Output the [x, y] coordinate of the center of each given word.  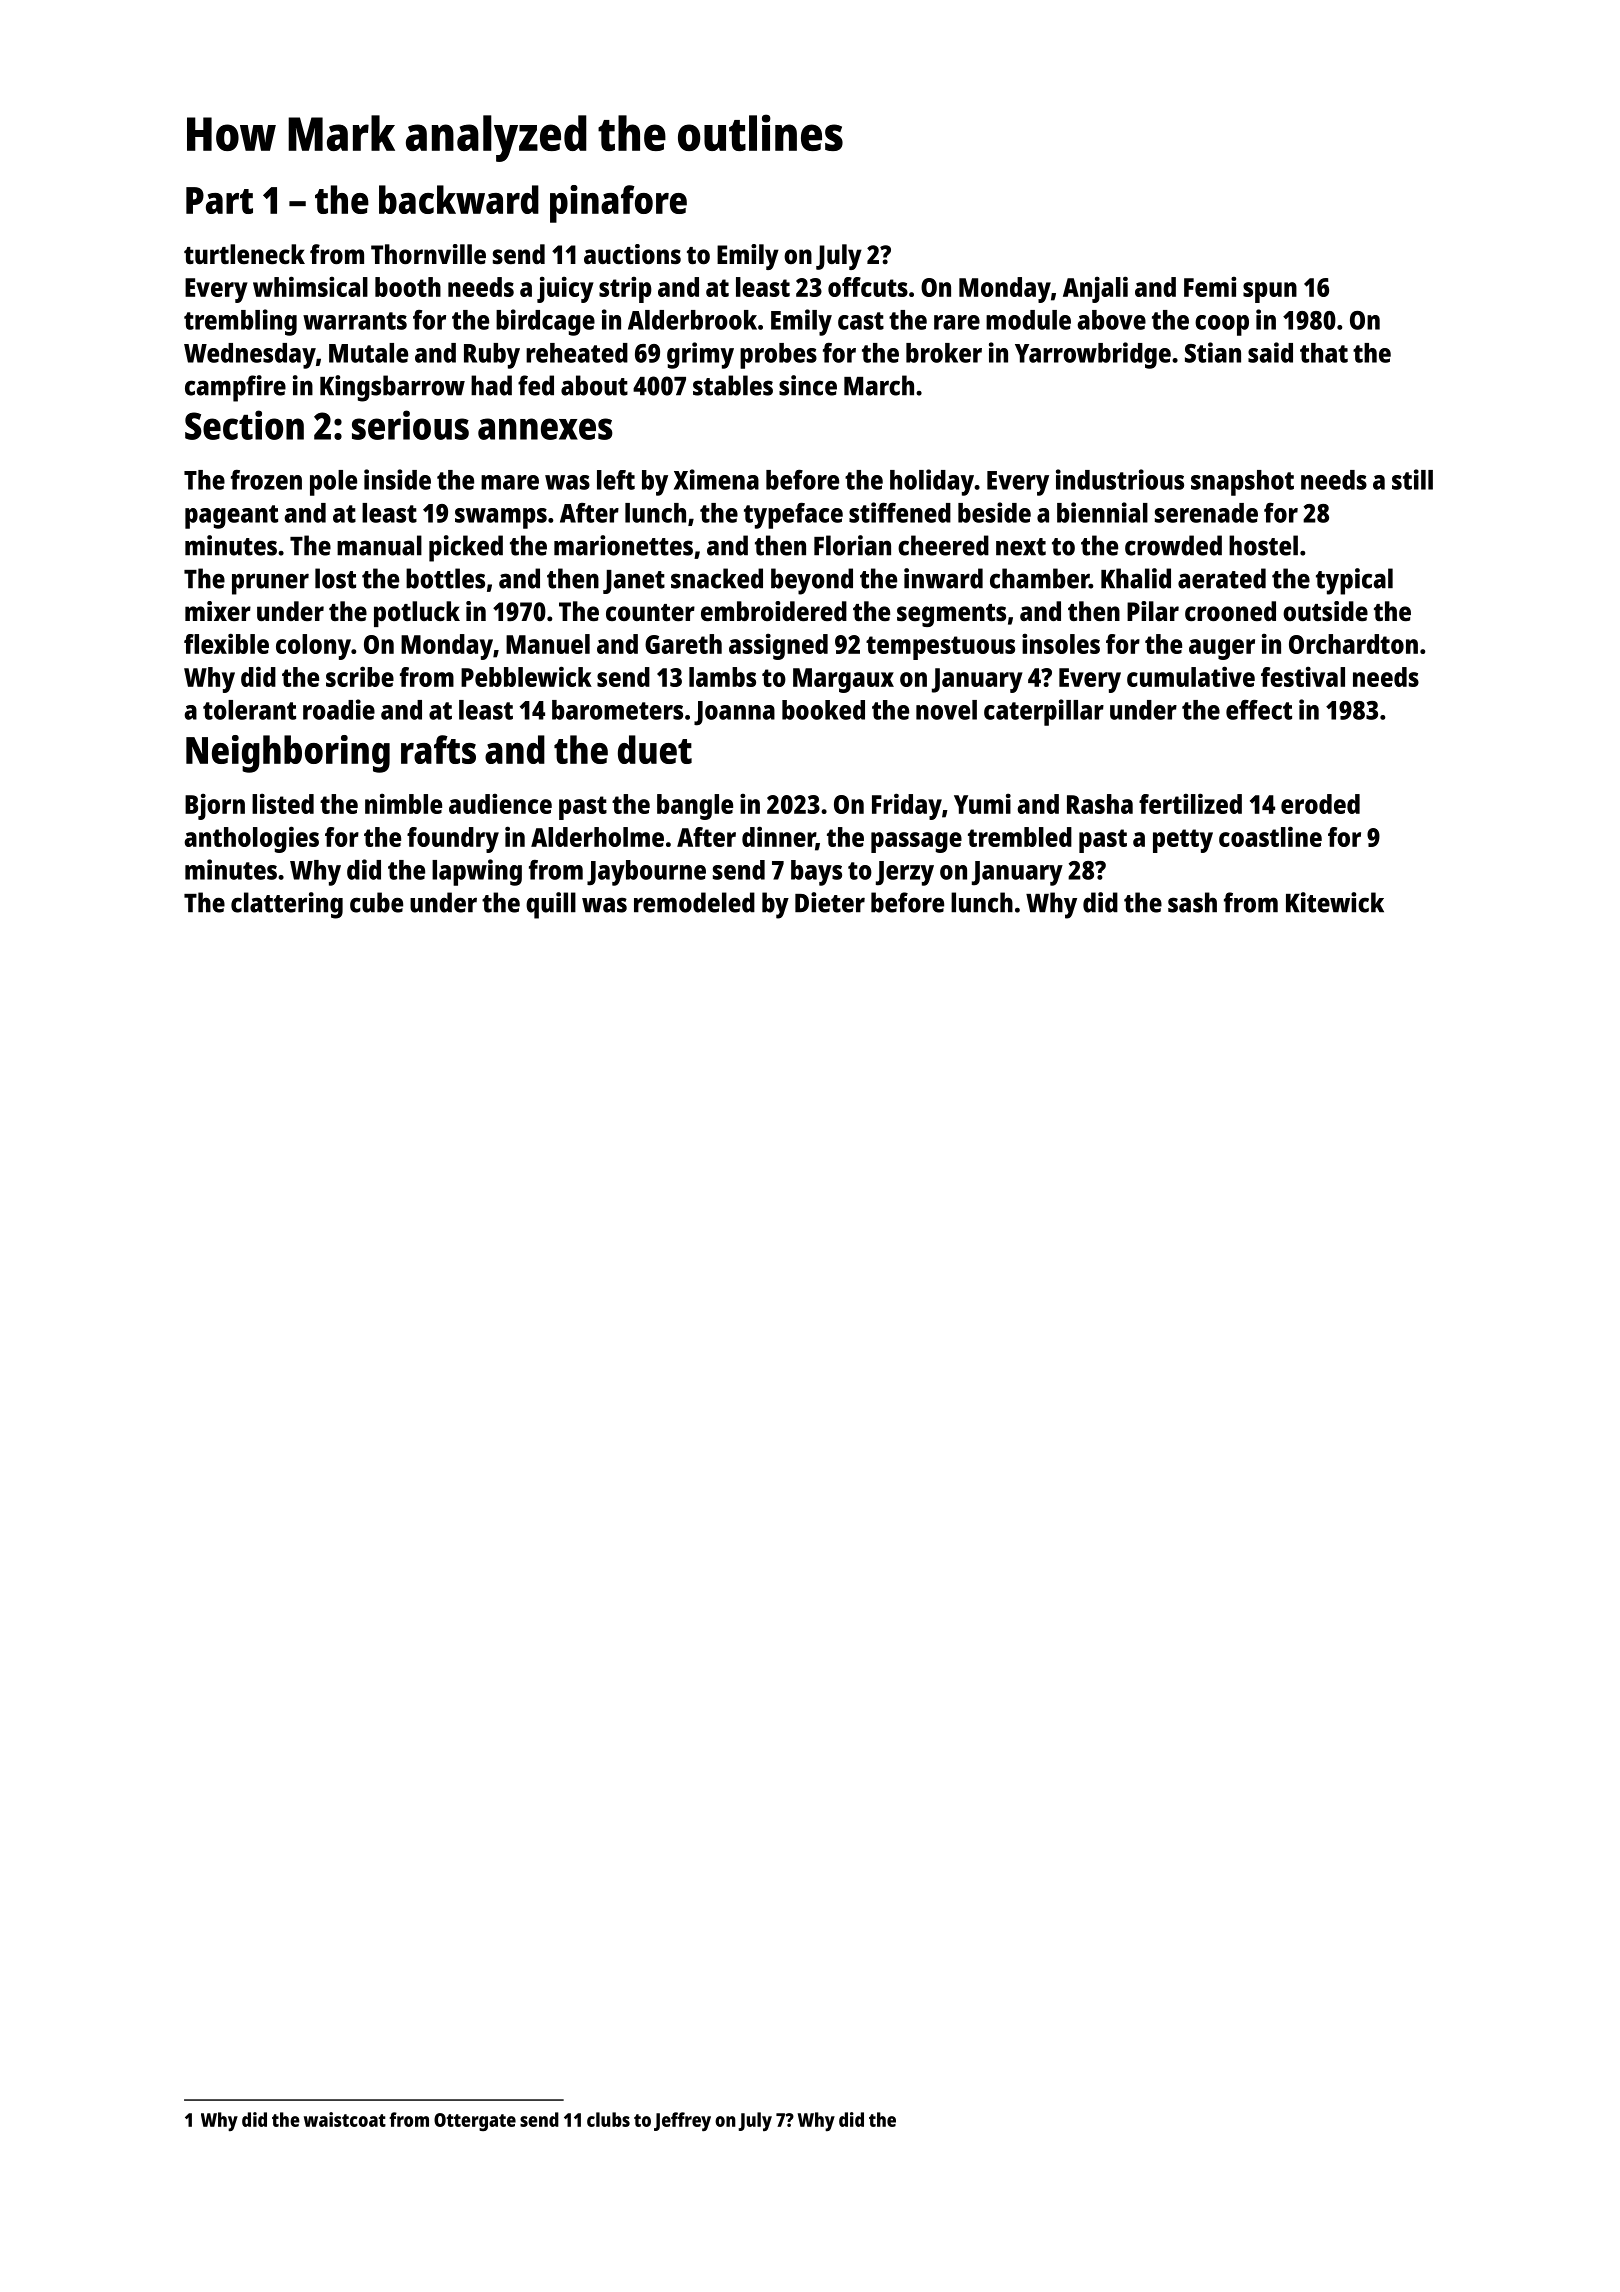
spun [1270, 292]
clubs [608, 2119]
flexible [226, 643]
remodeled [694, 902]
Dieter [830, 902]
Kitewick [1335, 902]
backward [459, 199]
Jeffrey [682, 2122]
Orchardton [1353, 644]
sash [1192, 902]
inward [943, 578]
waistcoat [345, 2119]
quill [551, 905]
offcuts [868, 287]
